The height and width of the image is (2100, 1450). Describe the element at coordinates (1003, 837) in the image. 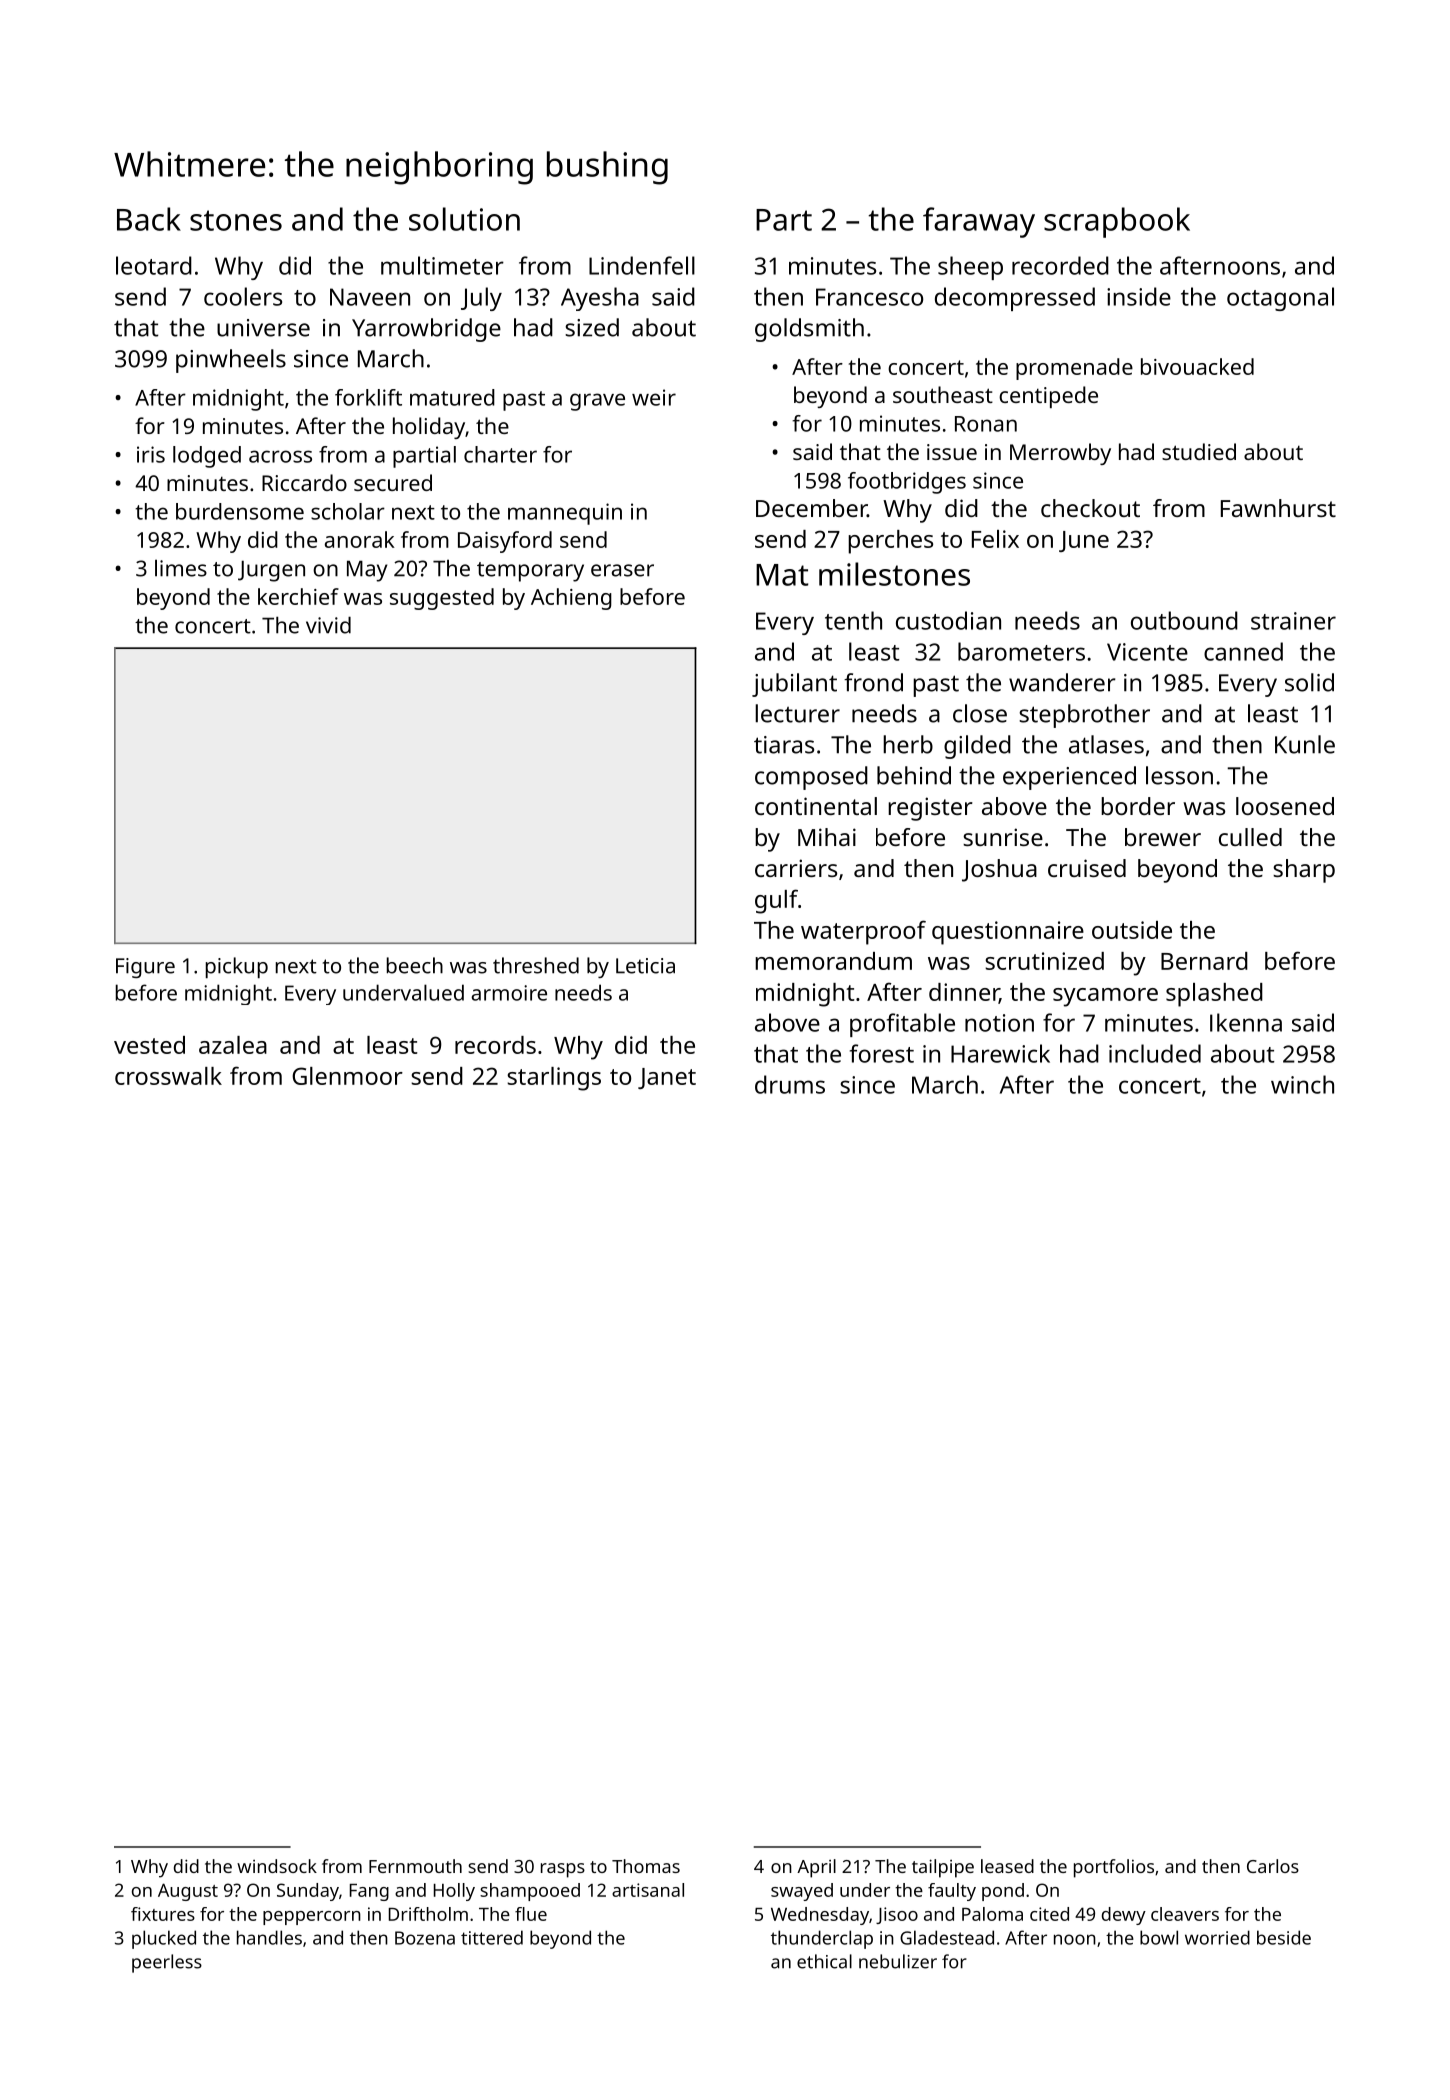

I see `sunrise` at that location.
